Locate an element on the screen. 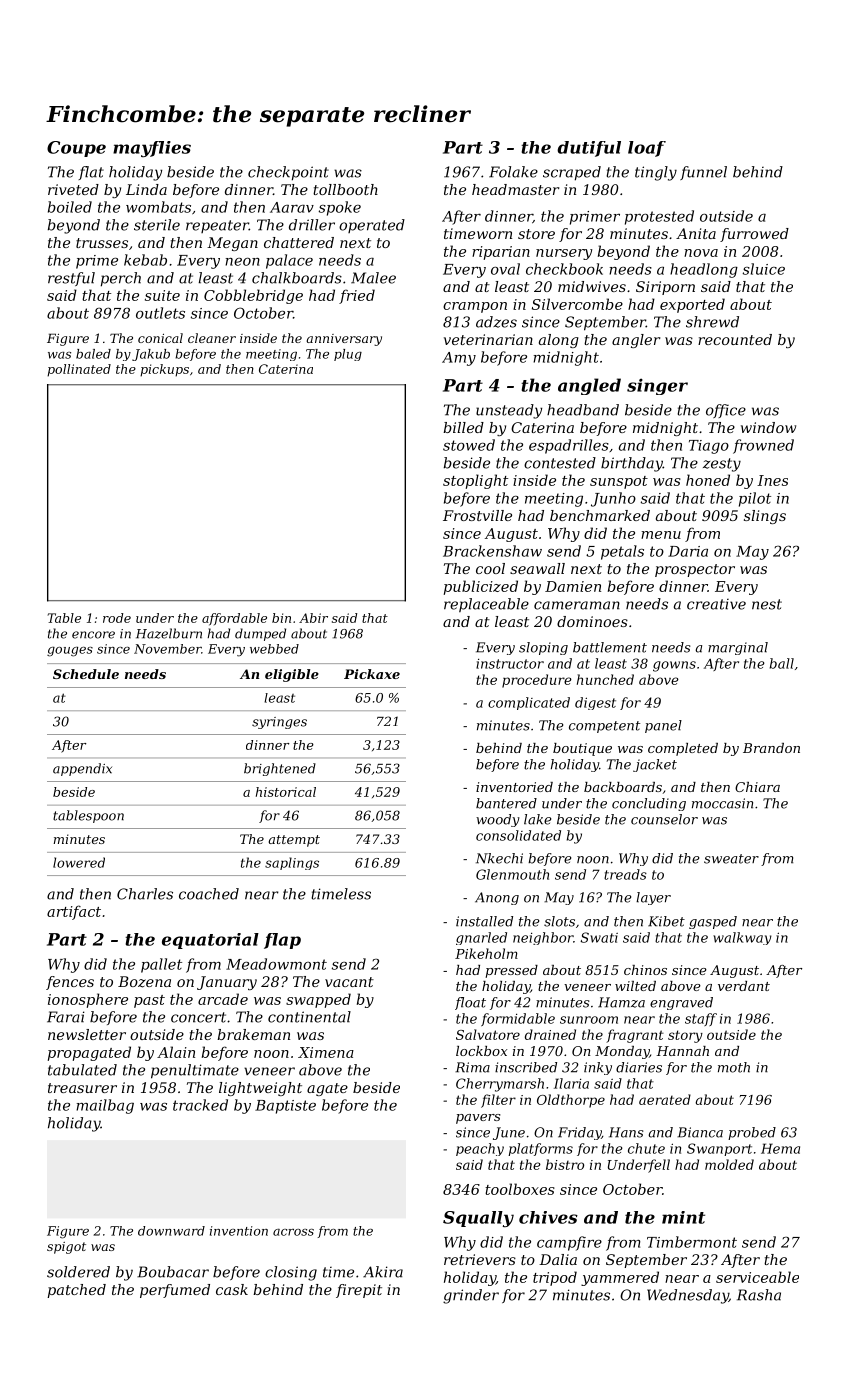 The width and height of the screenshot is (849, 1400). Charles is located at coordinates (145, 894).
